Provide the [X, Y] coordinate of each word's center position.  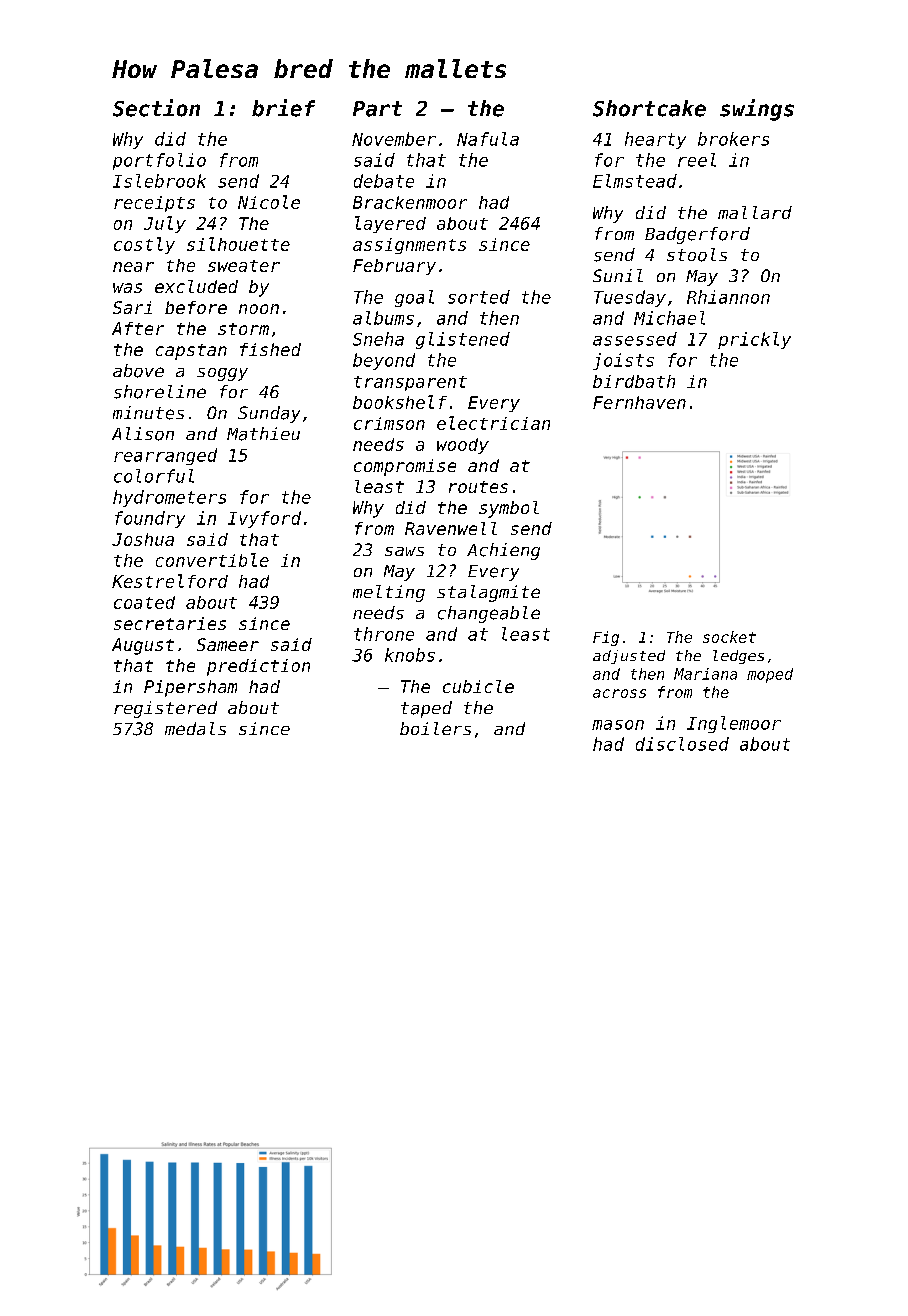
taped [426, 709]
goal [414, 298]
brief [283, 108]
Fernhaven [639, 402]
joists [623, 361]
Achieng [503, 551]
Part [377, 109]
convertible [212, 560]
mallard [755, 212]
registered [165, 709]
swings [757, 110]
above [138, 371]
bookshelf [400, 402]
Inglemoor [734, 724]
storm [243, 329]
